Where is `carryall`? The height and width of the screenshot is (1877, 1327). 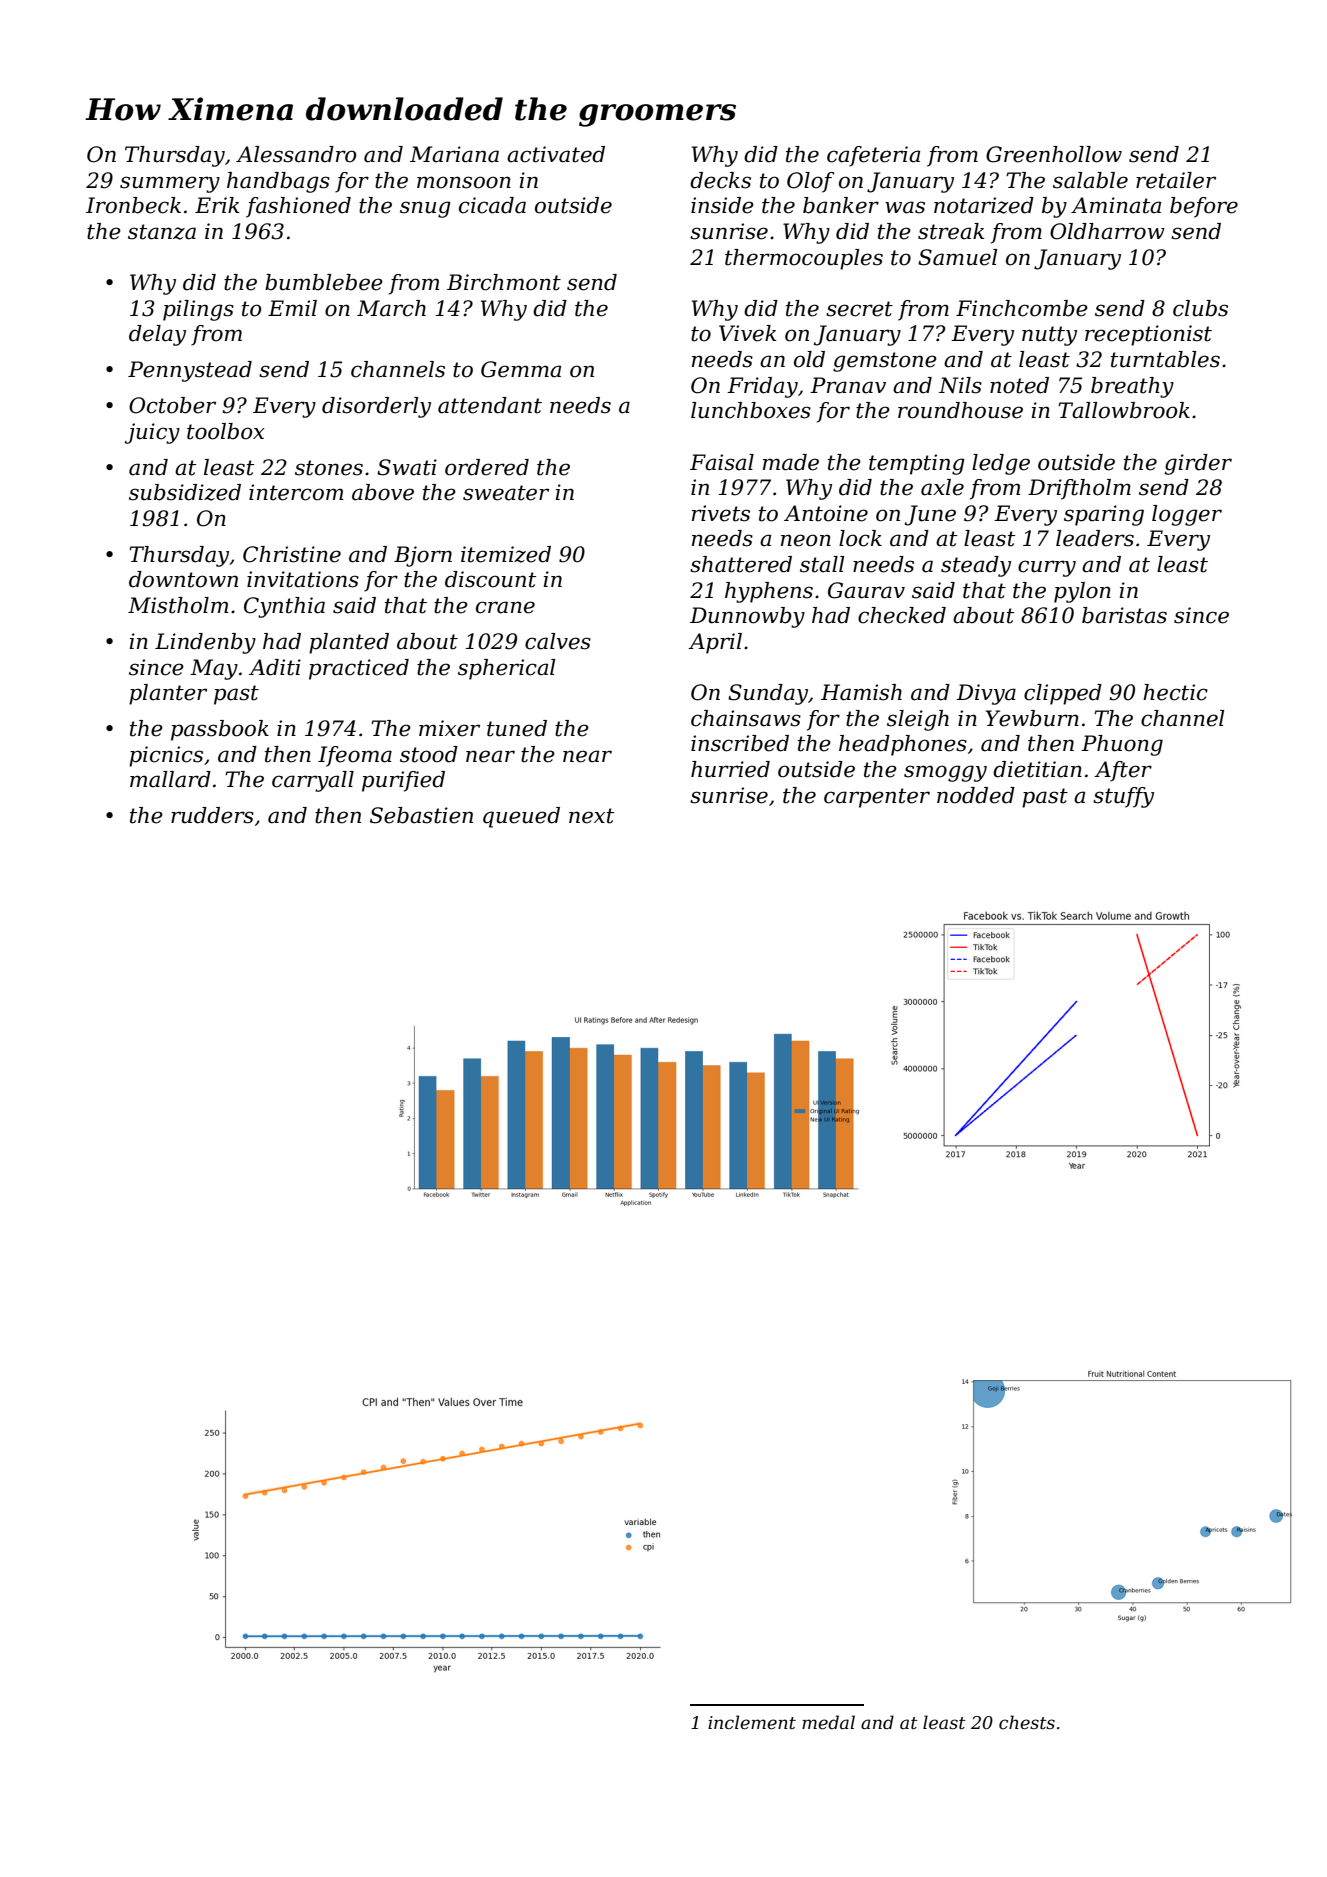 carryall is located at coordinates (313, 781).
